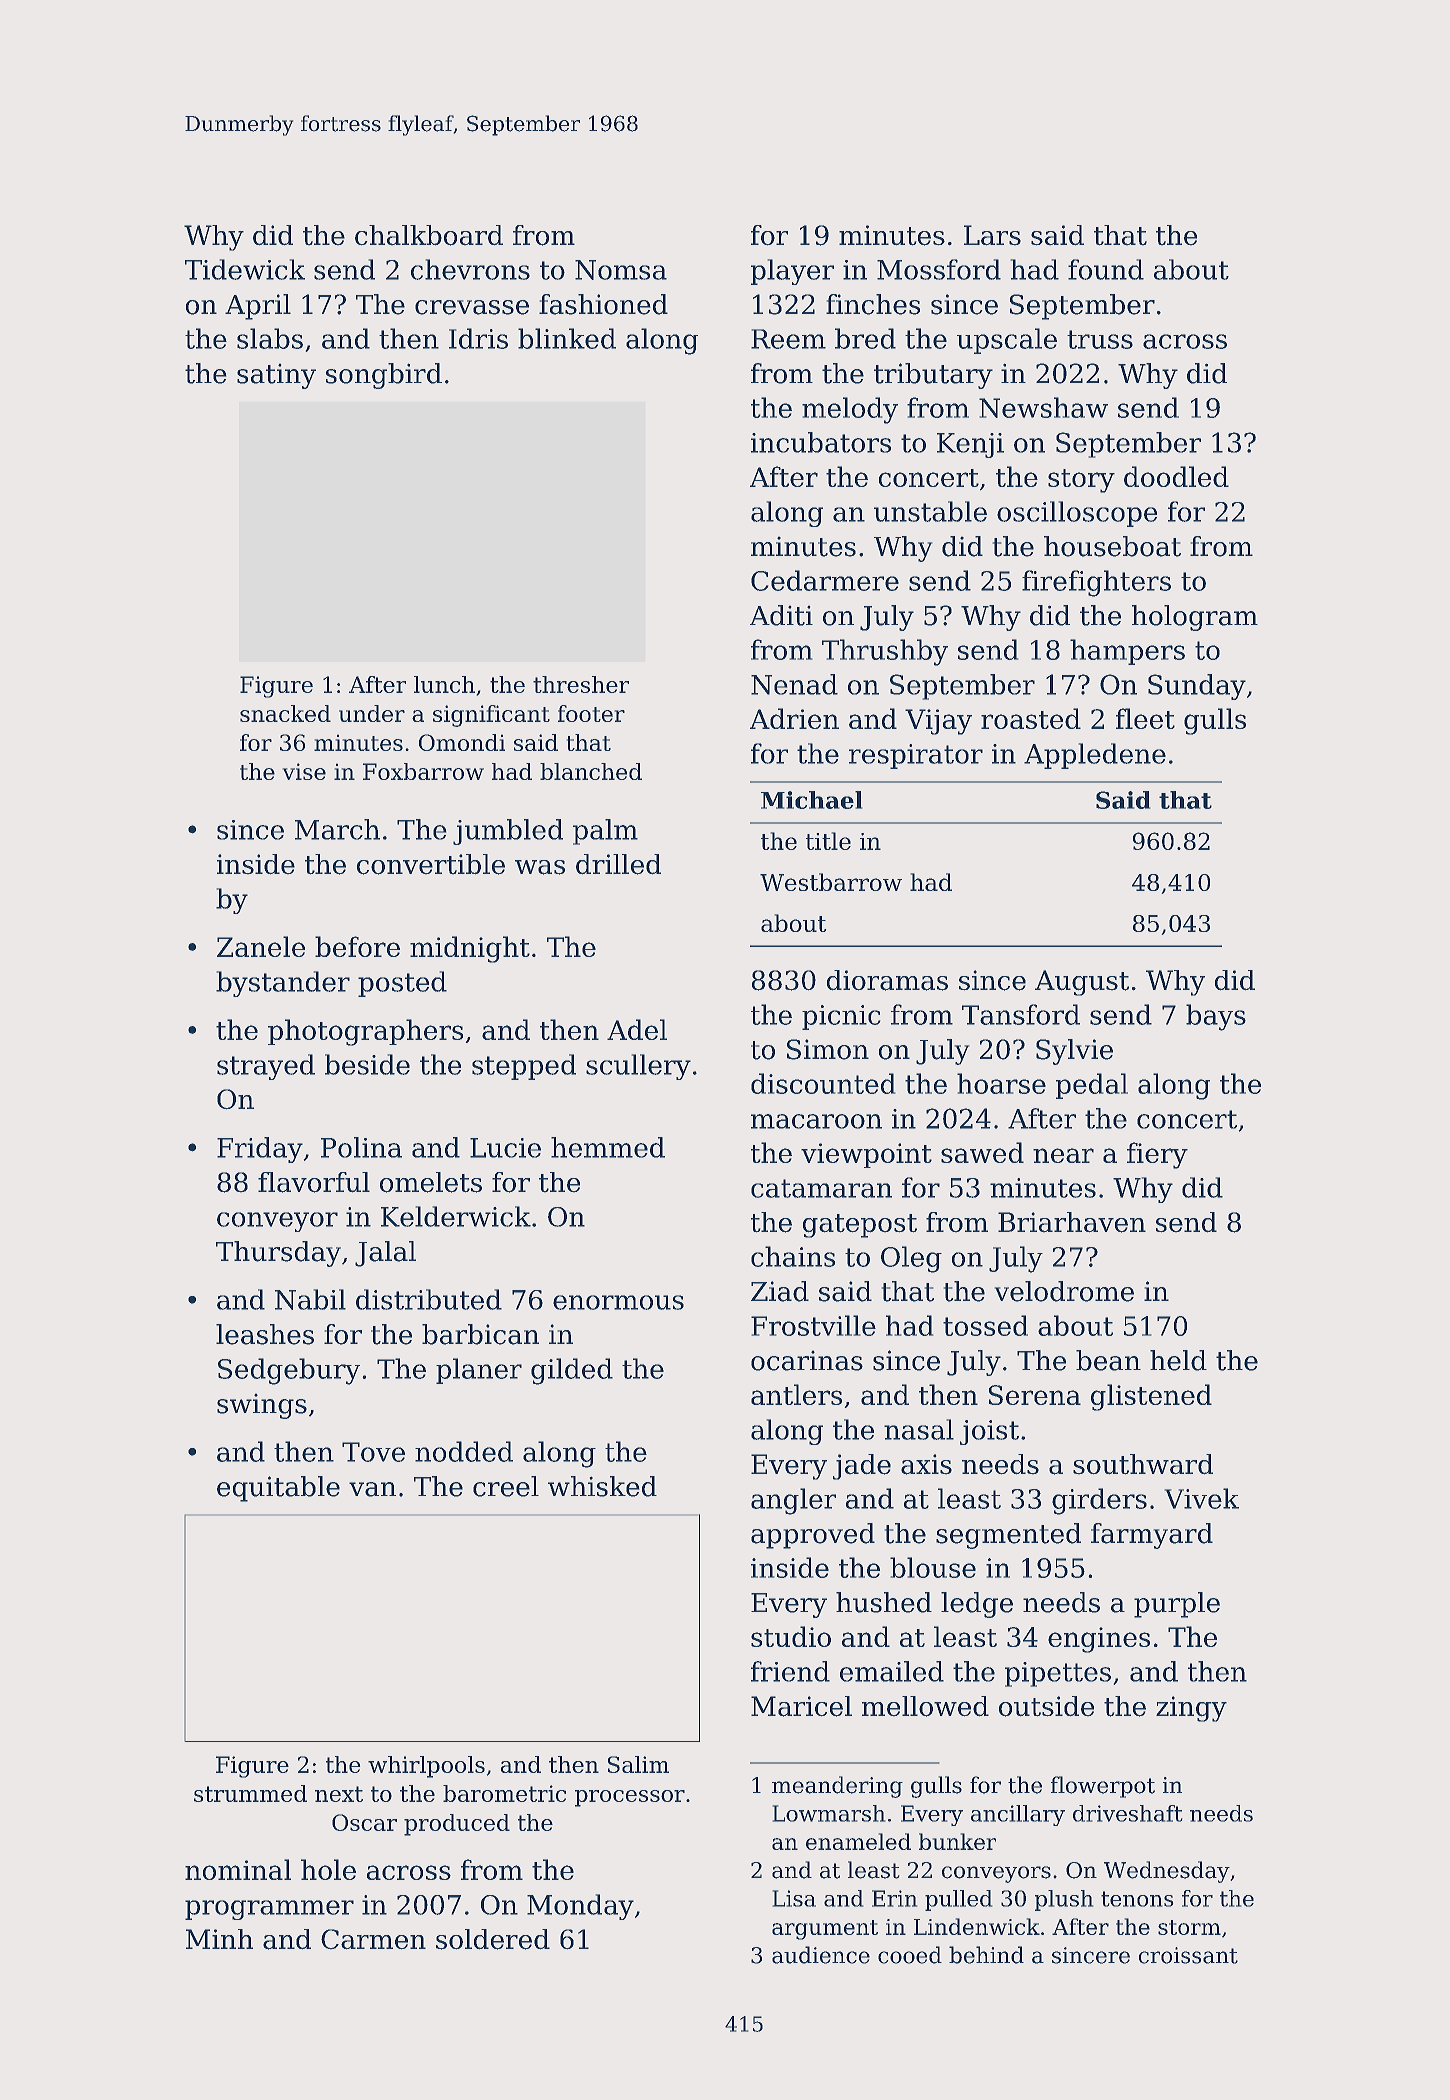 Image resolution: width=1450 pixels, height=2100 pixels. I want to click on leashes, so click(265, 1334).
